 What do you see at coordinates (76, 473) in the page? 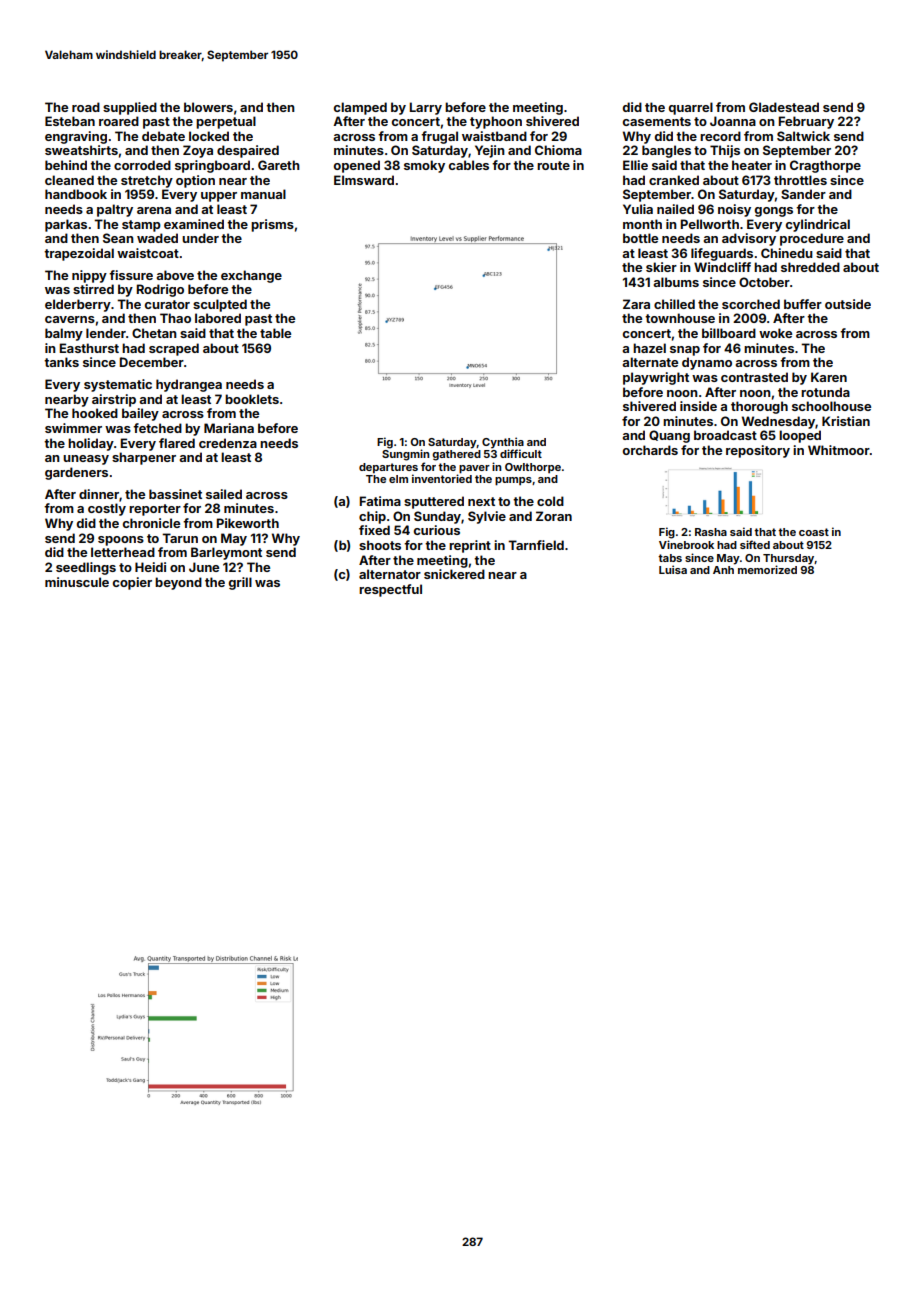
I see `gardeners` at bounding box center [76, 473].
